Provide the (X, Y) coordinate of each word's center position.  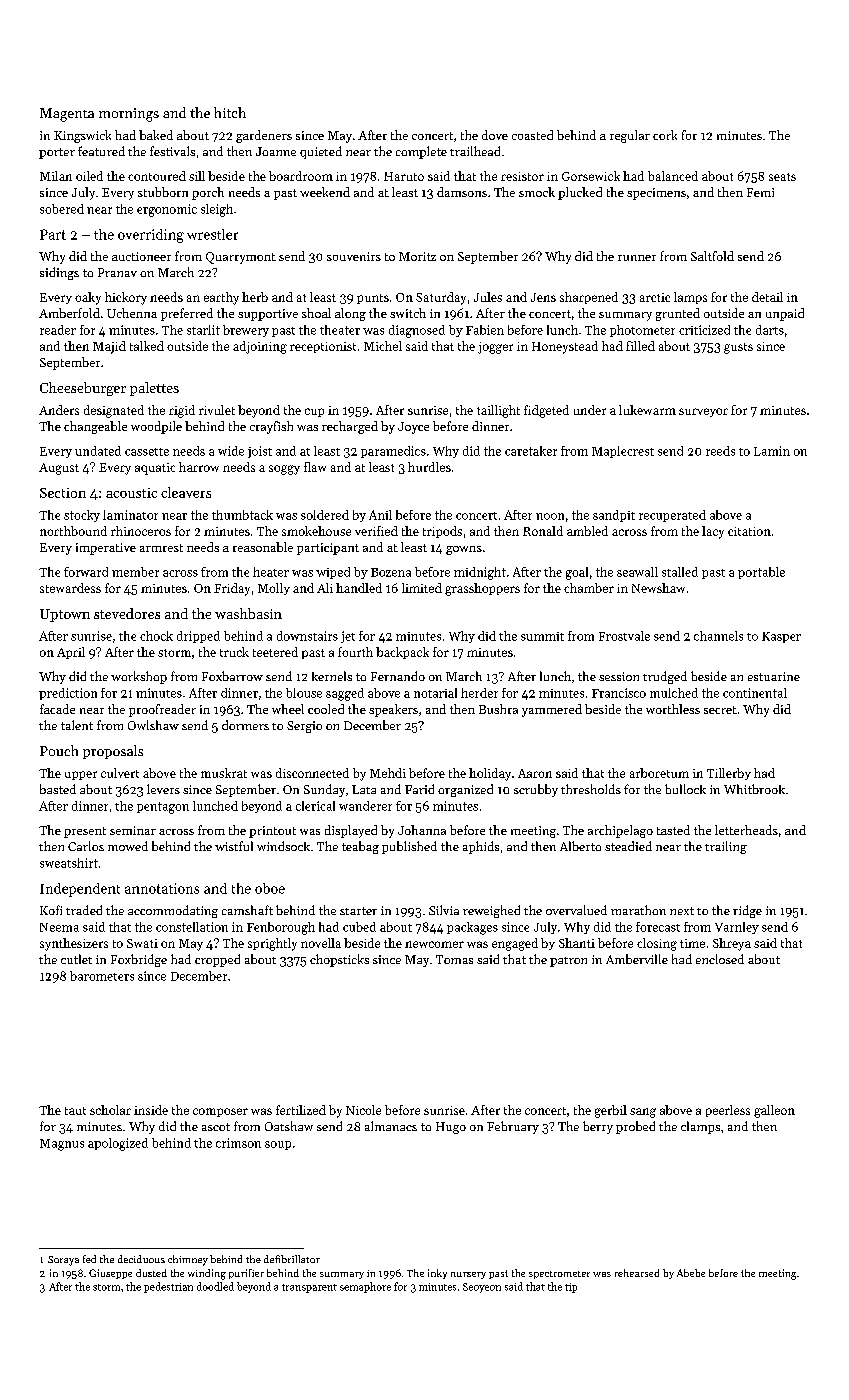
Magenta (67, 115)
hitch (230, 112)
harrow (199, 467)
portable (761, 573)
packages (472, 928)
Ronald (543, 531)
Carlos (86, 846)
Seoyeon (482, 1288)
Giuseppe (110, 1274)
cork (665, 135)
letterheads (746, 830)
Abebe (691, 1273)
